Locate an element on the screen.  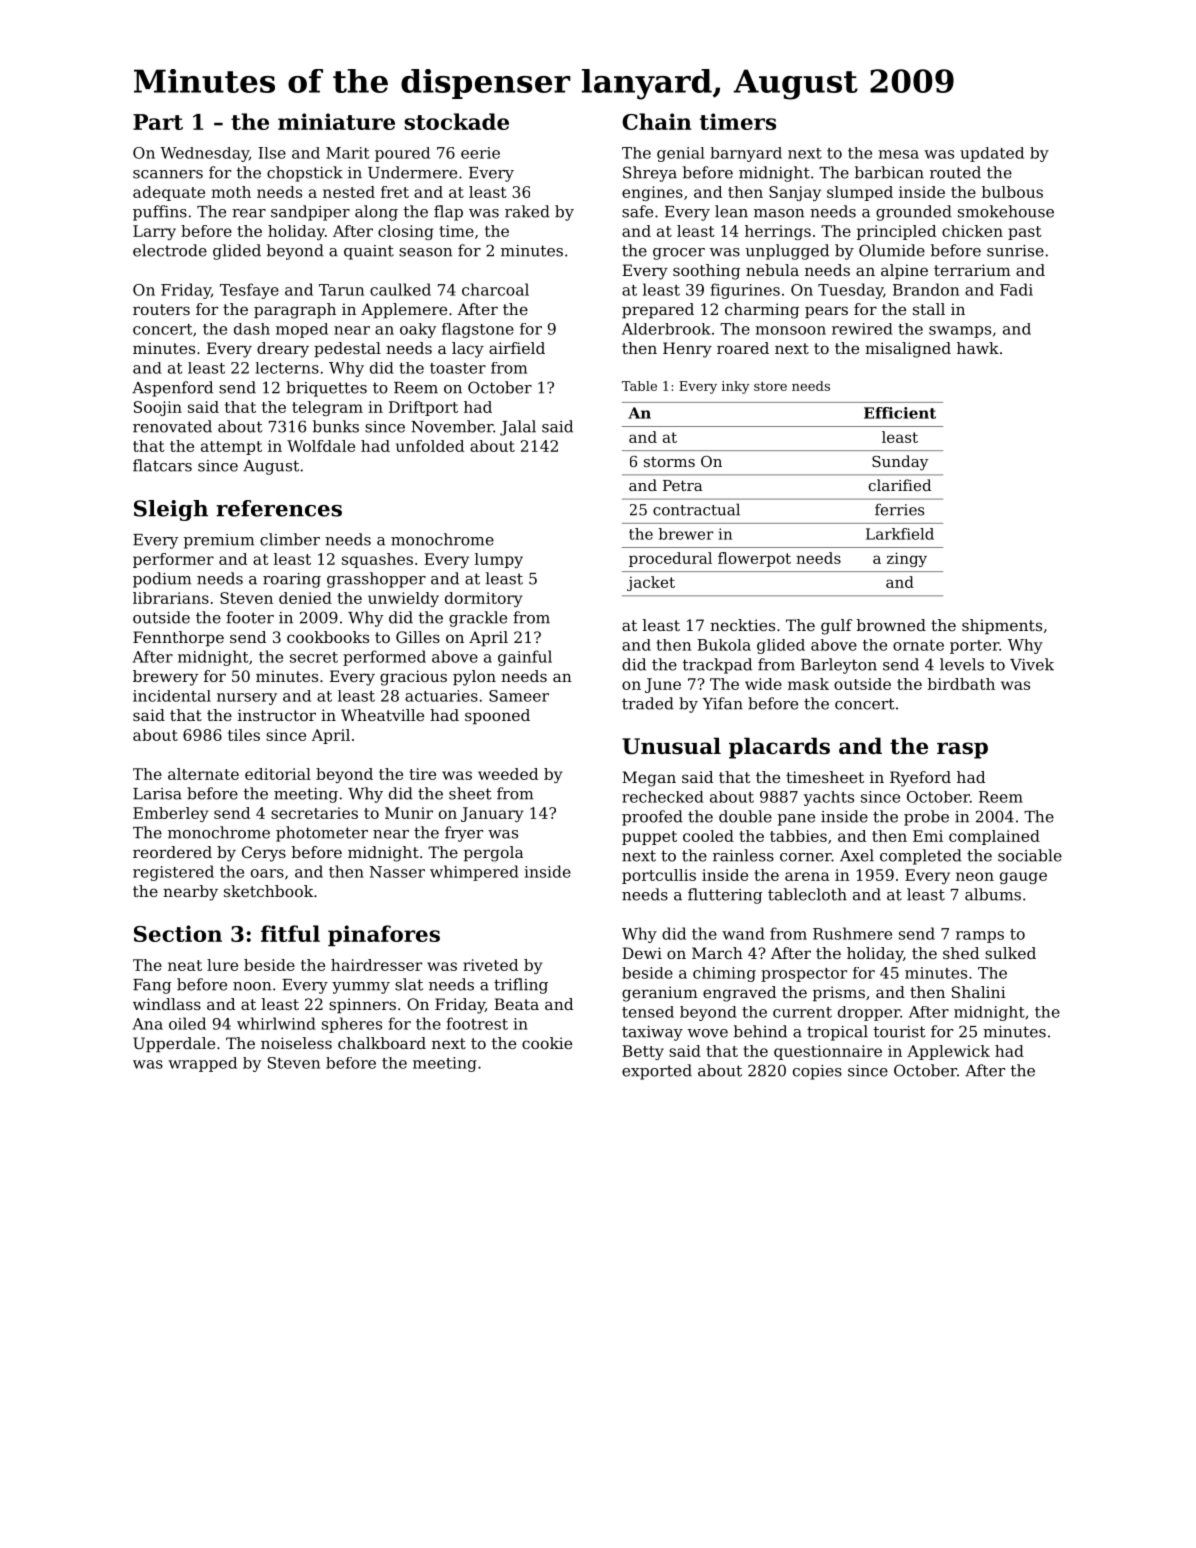
questionnaire is located at coordinates (828, 1052).
